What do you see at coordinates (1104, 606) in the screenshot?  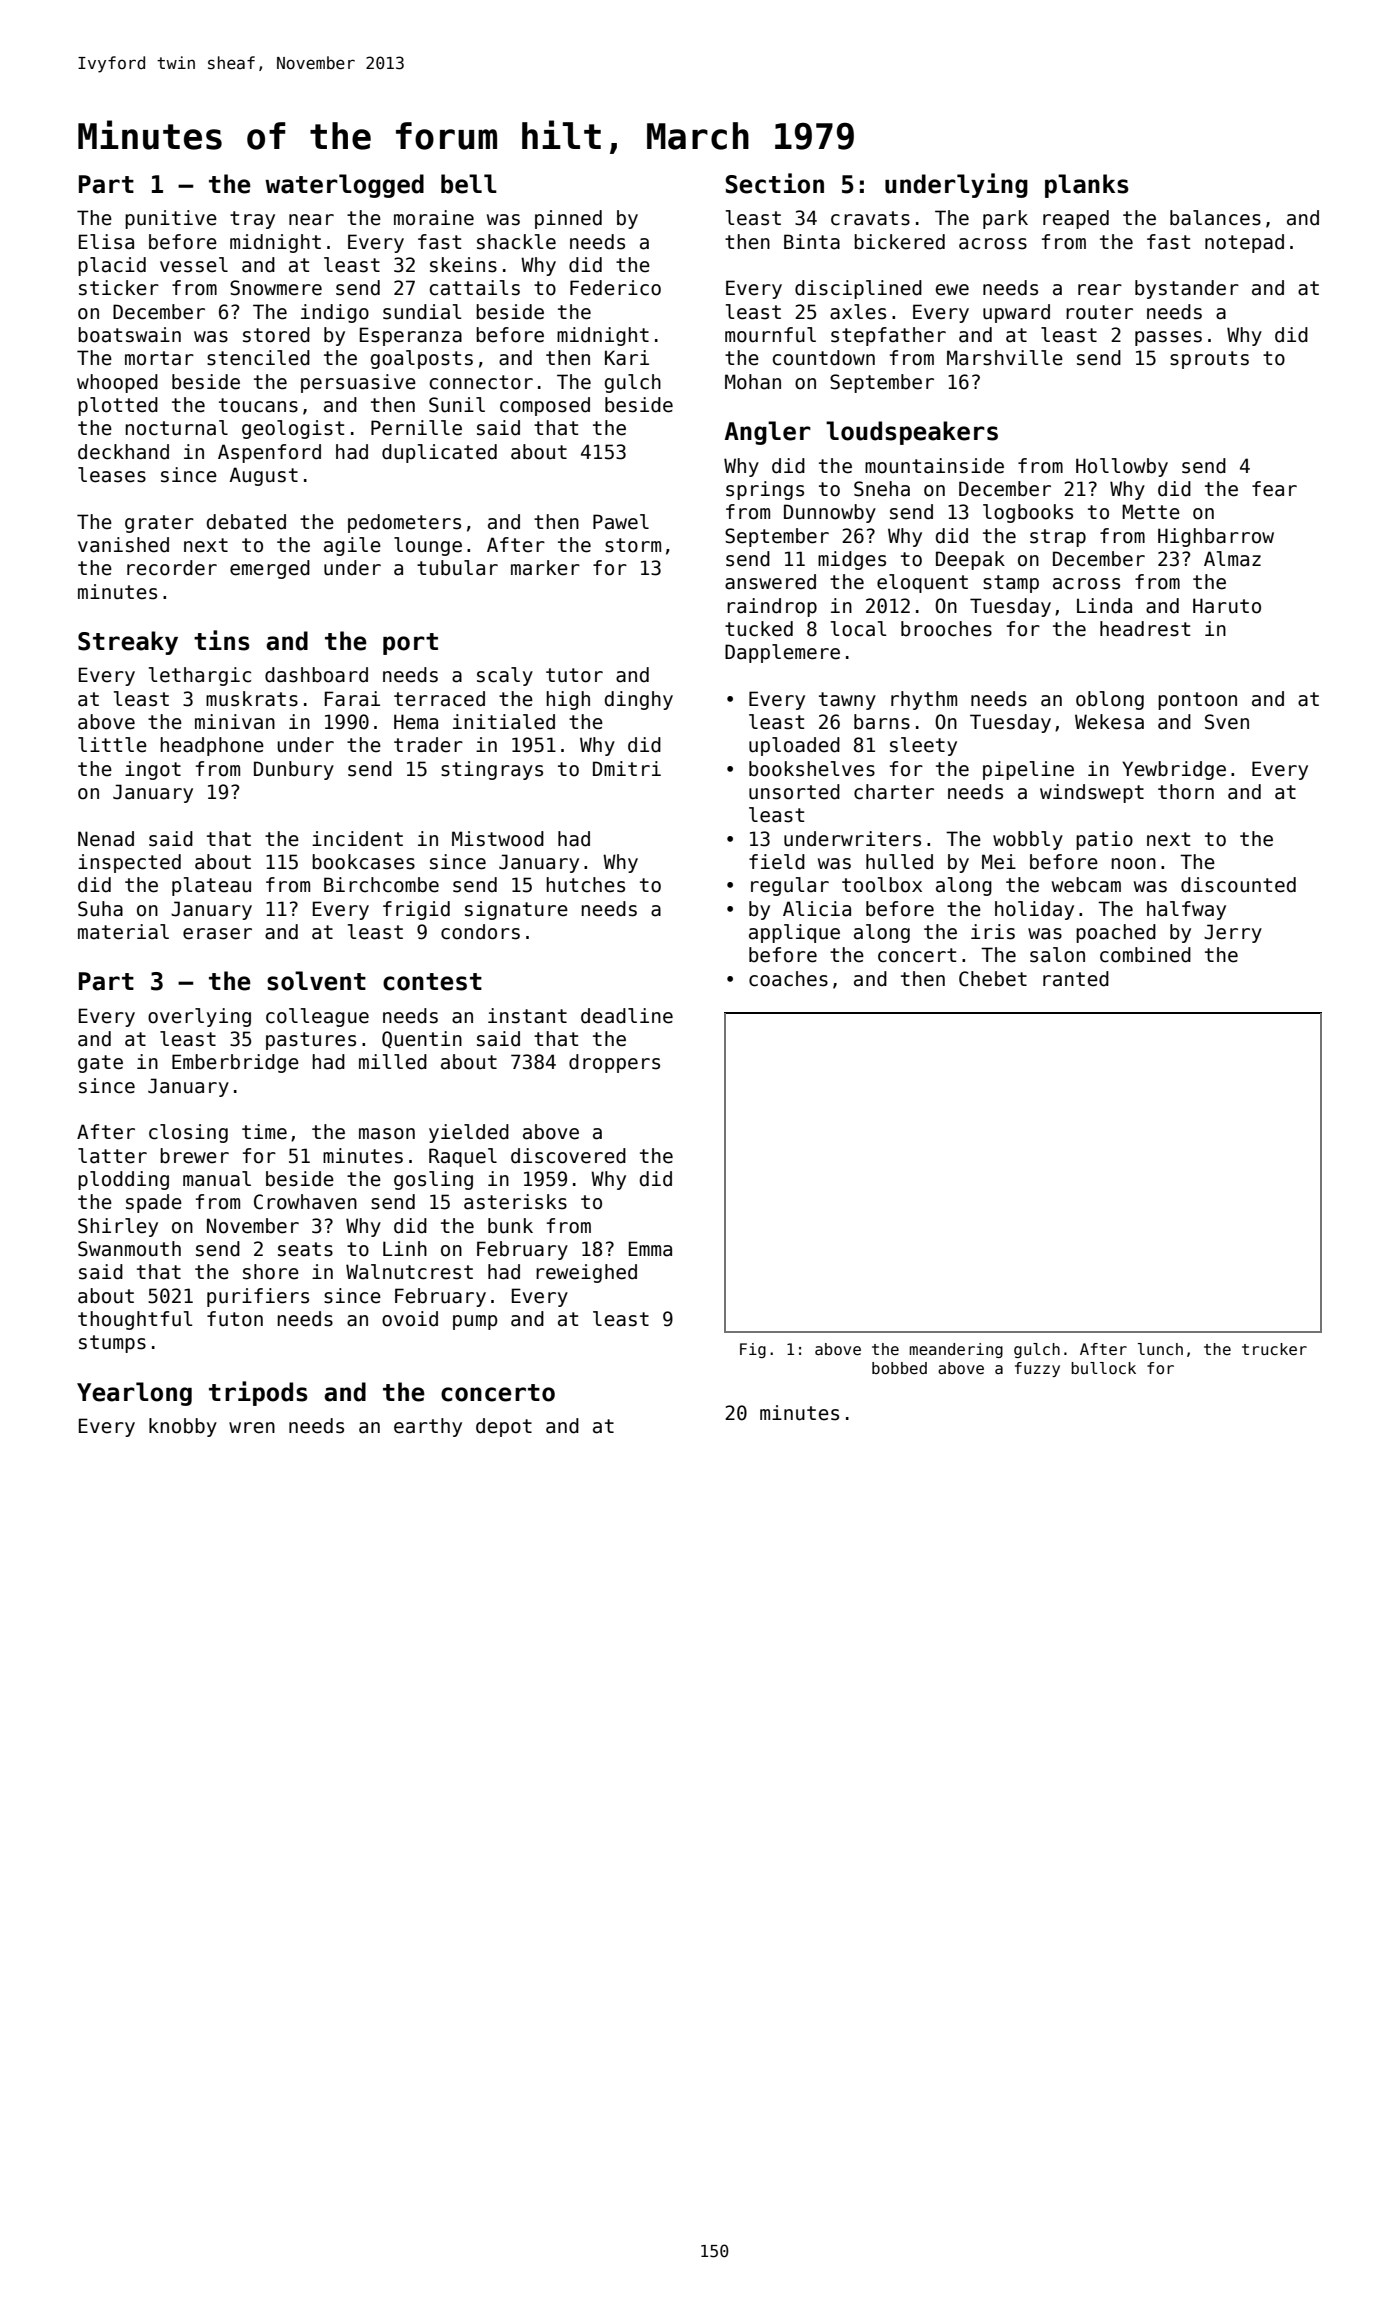 I see `Linda` at bounding box center [1104, 606].
